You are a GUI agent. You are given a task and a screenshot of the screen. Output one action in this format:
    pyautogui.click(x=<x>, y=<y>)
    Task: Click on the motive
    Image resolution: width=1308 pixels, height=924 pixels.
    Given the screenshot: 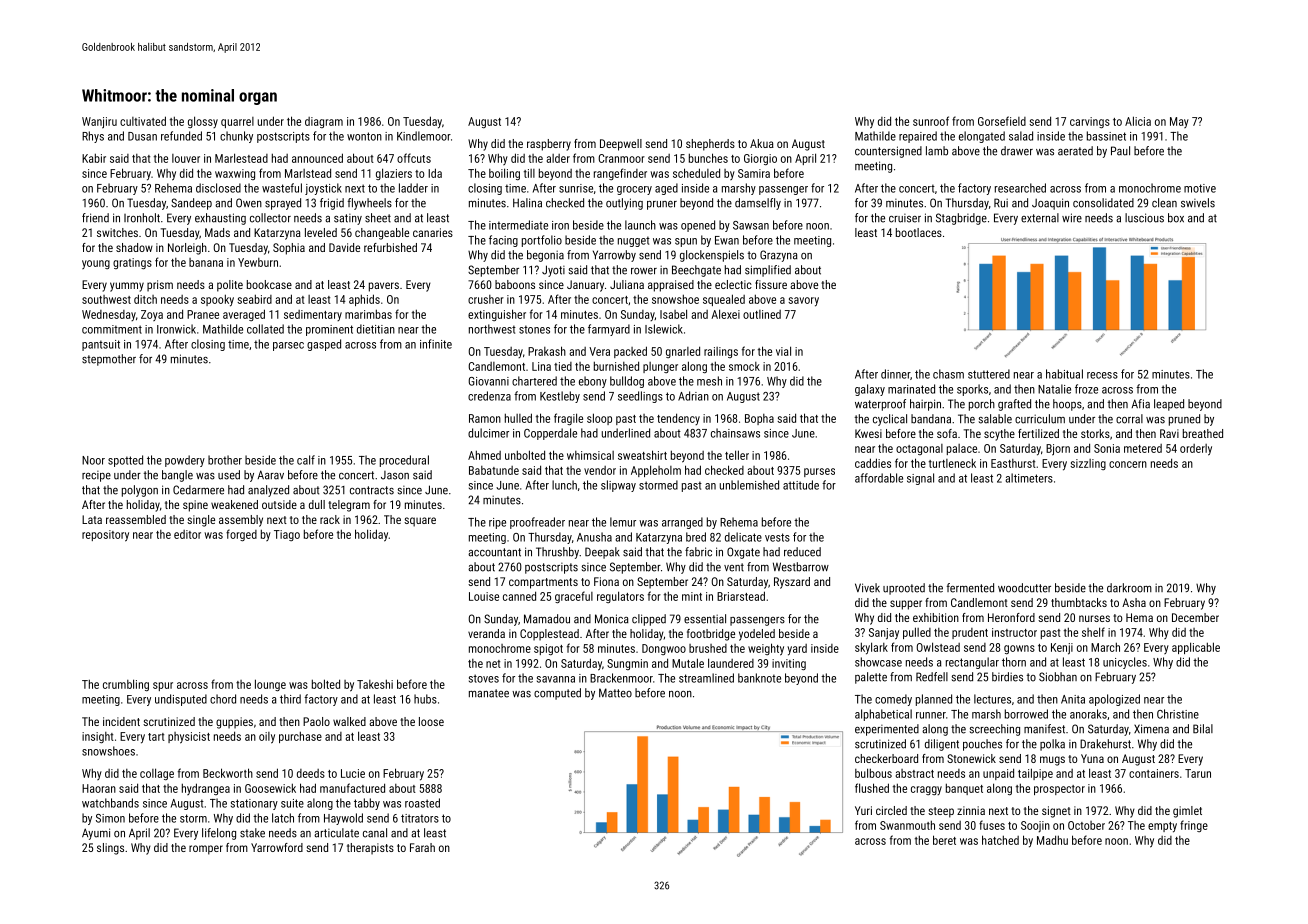 What is the action you would take?
    pyautogui.click(x=1200, y=188)
